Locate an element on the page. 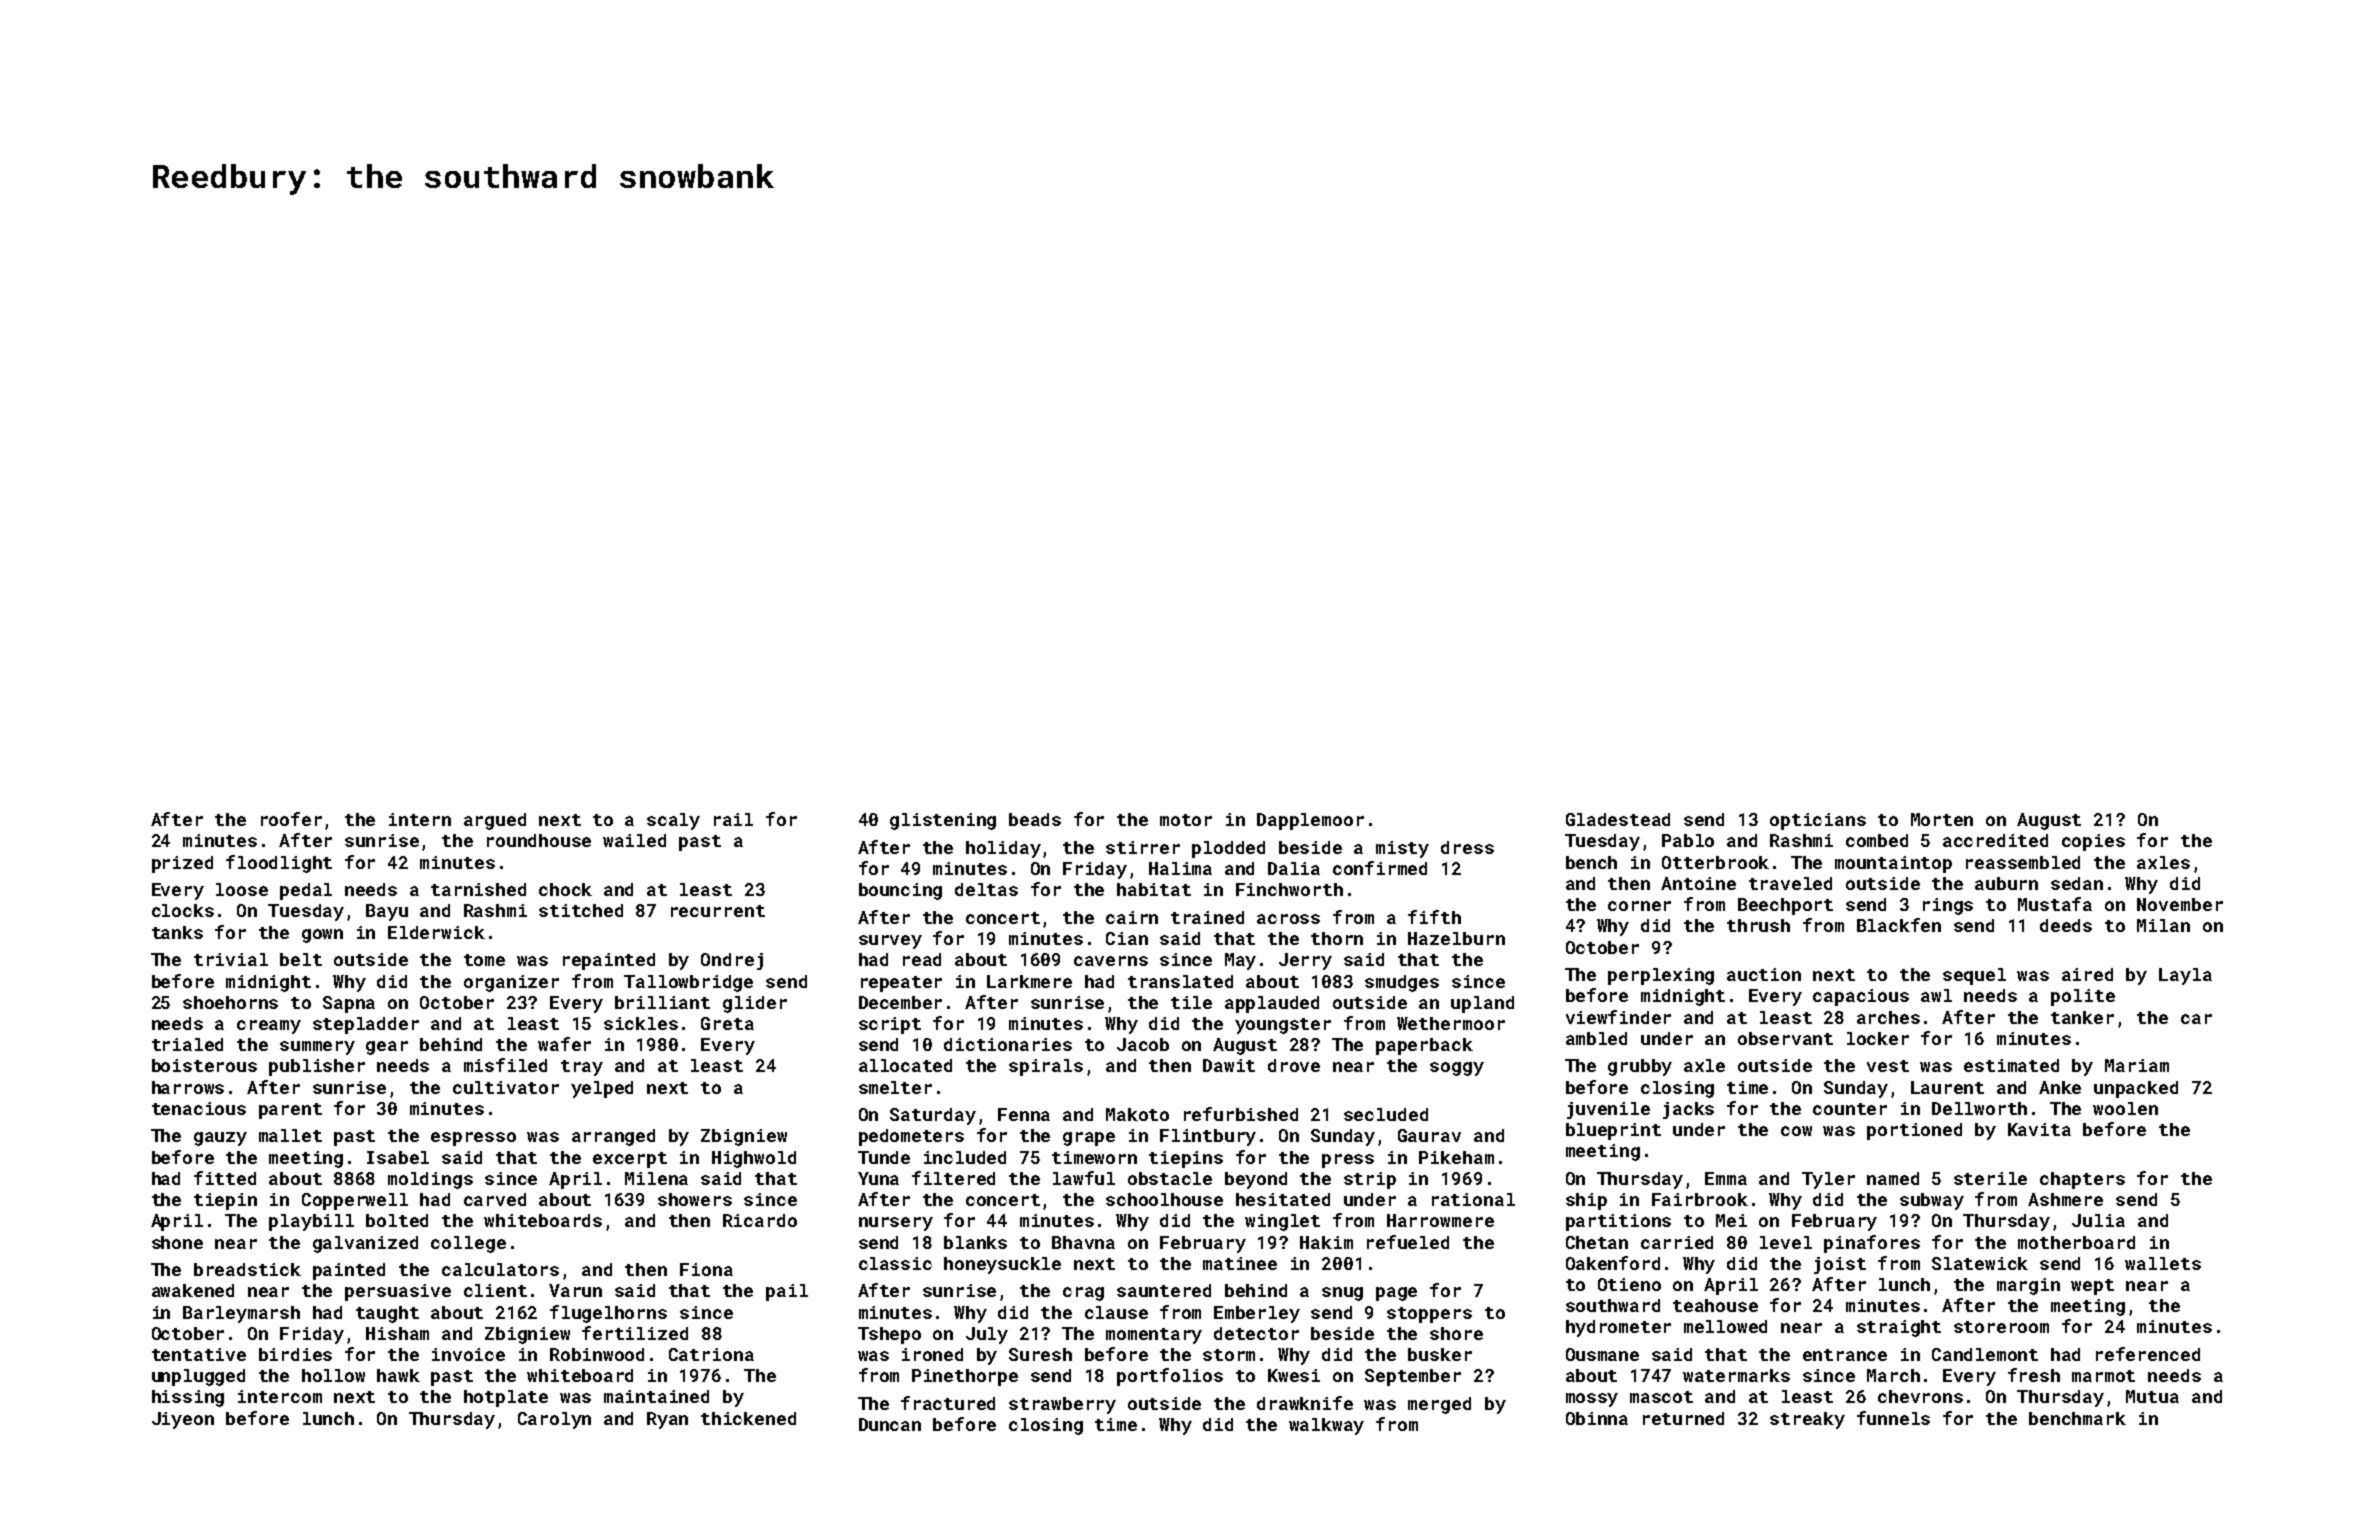 The width and height of the page is (2380, 1540). vest is located at coordinates (1888, 1066).
